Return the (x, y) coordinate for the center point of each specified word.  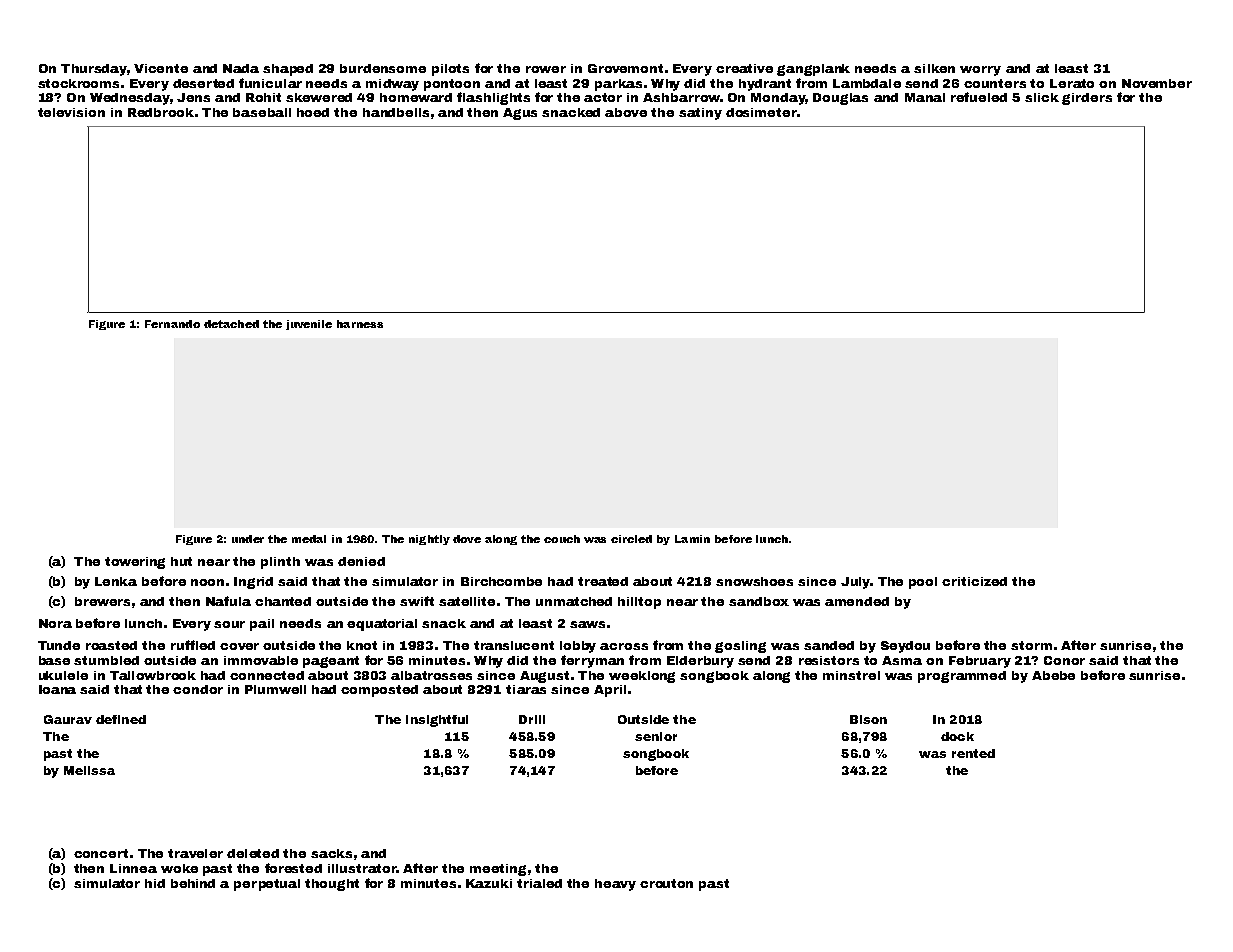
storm (1031, 645)
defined (121, 719)
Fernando (172, 324)
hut (181, 561)
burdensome (383, 68)
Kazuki (489, 883)
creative (744, 68)
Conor (1064, 660)
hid (155, 883)
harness (360, 324)
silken (934, 68)
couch (562, 539)
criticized (974, 581)
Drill (532, 719)
